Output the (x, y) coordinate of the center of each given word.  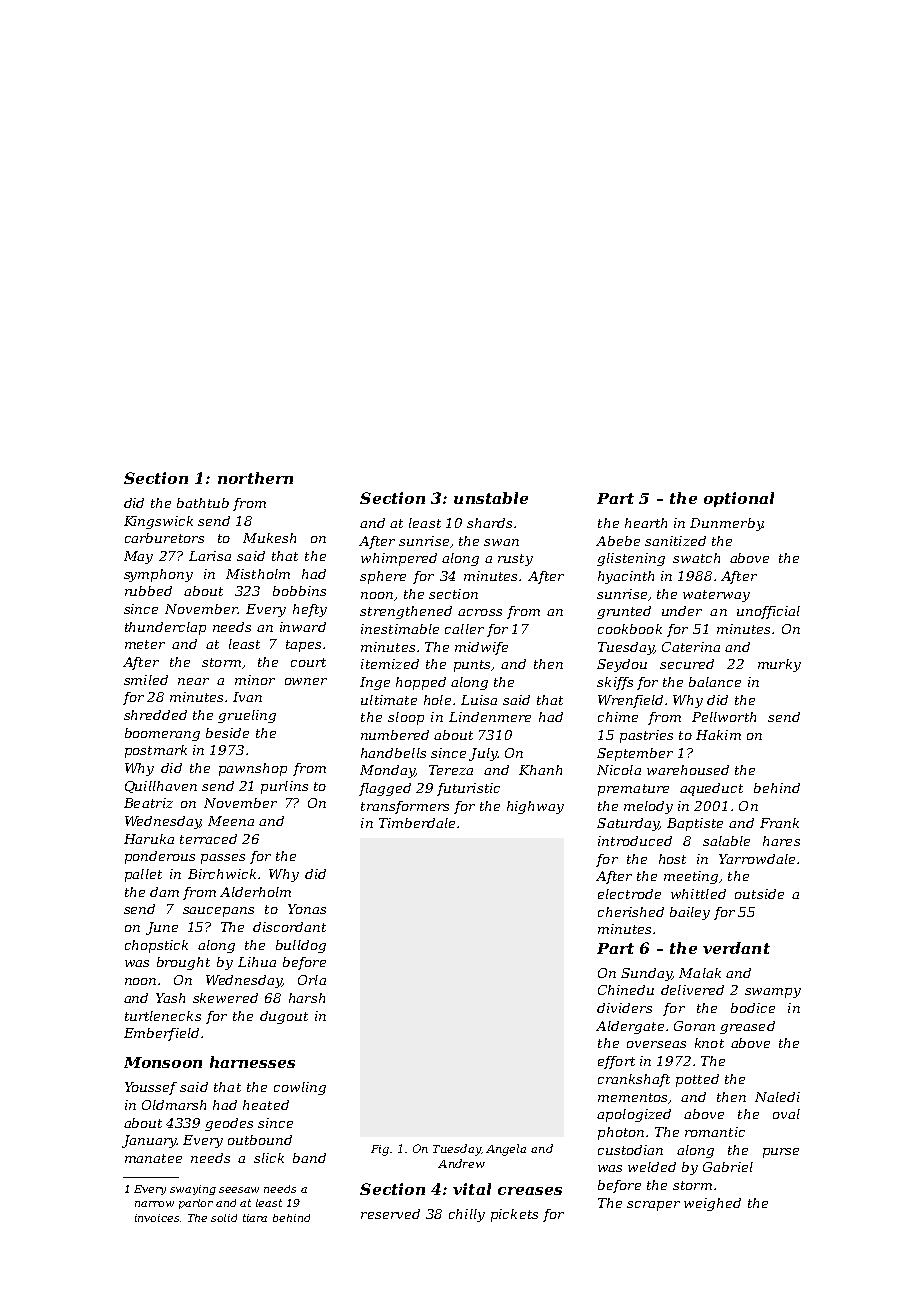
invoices (158, 1218)
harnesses (252, 1062)
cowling (300, 1088)
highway (535, 807)
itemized (390, 664)
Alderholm (255, 892)
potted (697, 1080)
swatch (696, 558)
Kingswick (158, 522)
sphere (383, 577)
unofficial (768, 612)
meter (145, 644)
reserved (390, 1214)
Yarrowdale (757, 859)
